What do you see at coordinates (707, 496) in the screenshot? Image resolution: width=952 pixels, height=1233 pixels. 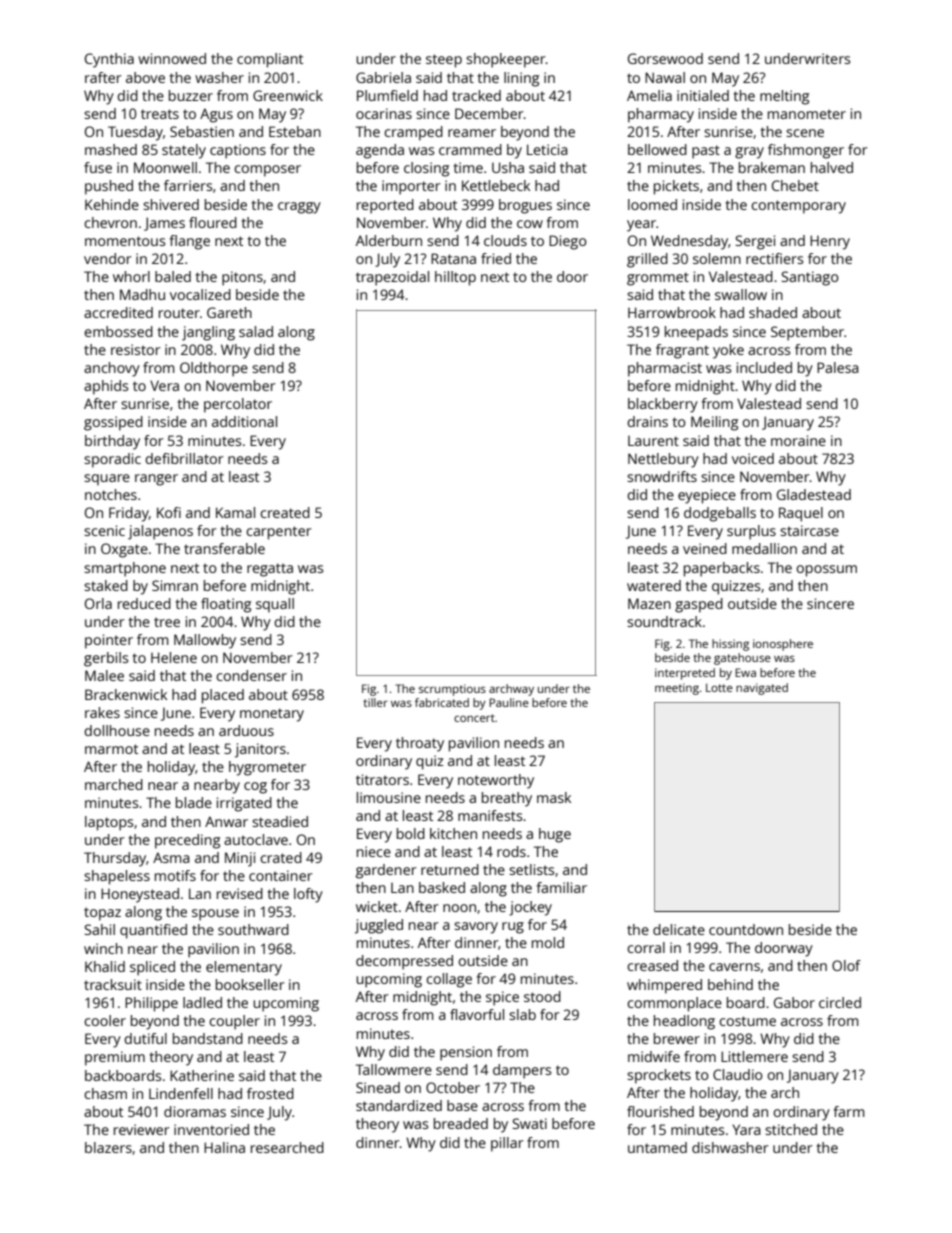 I see `eyepiece` at bounding box center [707, 496].
